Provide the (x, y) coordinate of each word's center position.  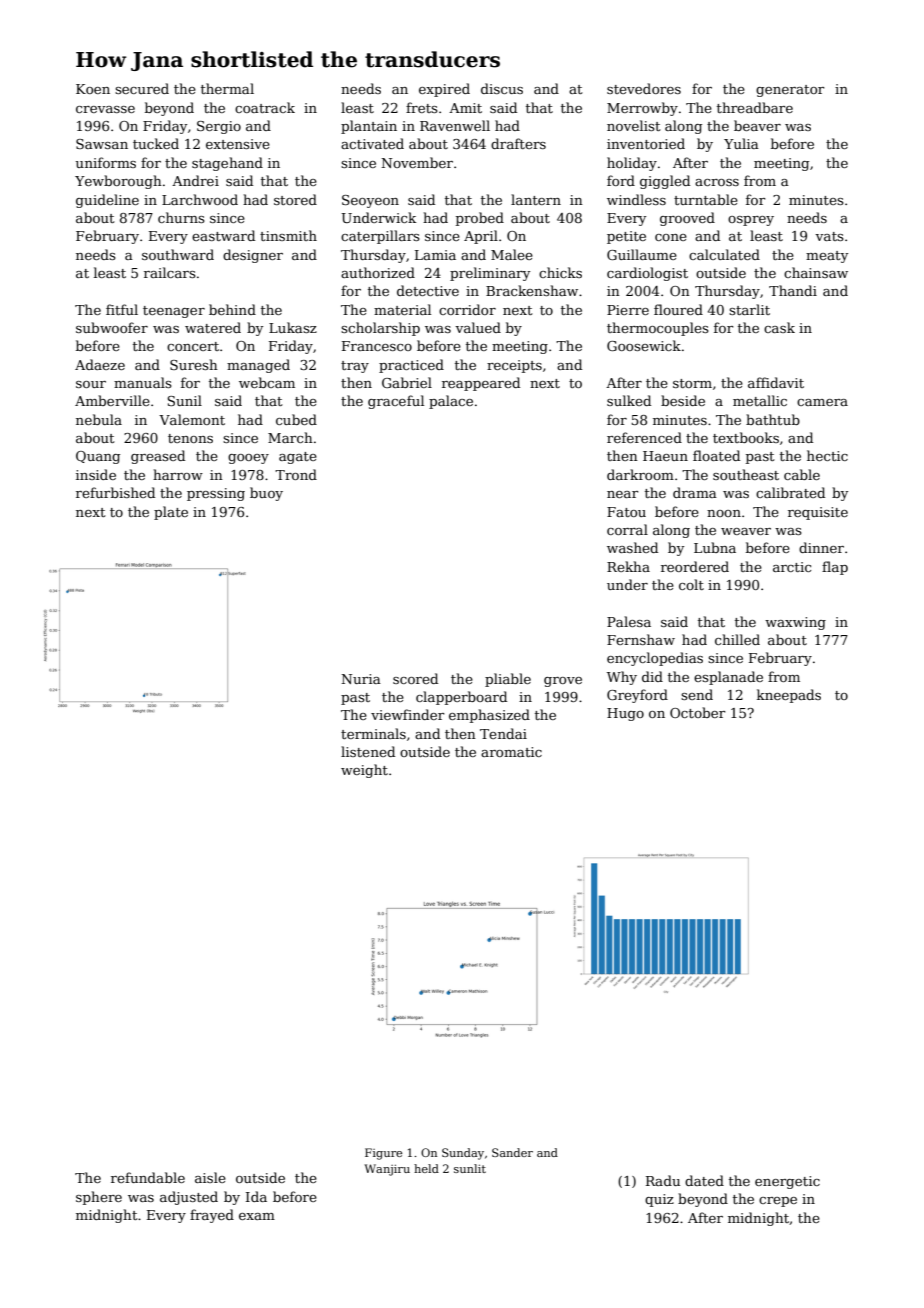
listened (368, 751)
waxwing (795, 623)
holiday (632, 164)
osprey (751, 221)
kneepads (789, 696)
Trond (296, 474)
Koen (93, 89)
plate (171, 513)
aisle (210, 1177)
